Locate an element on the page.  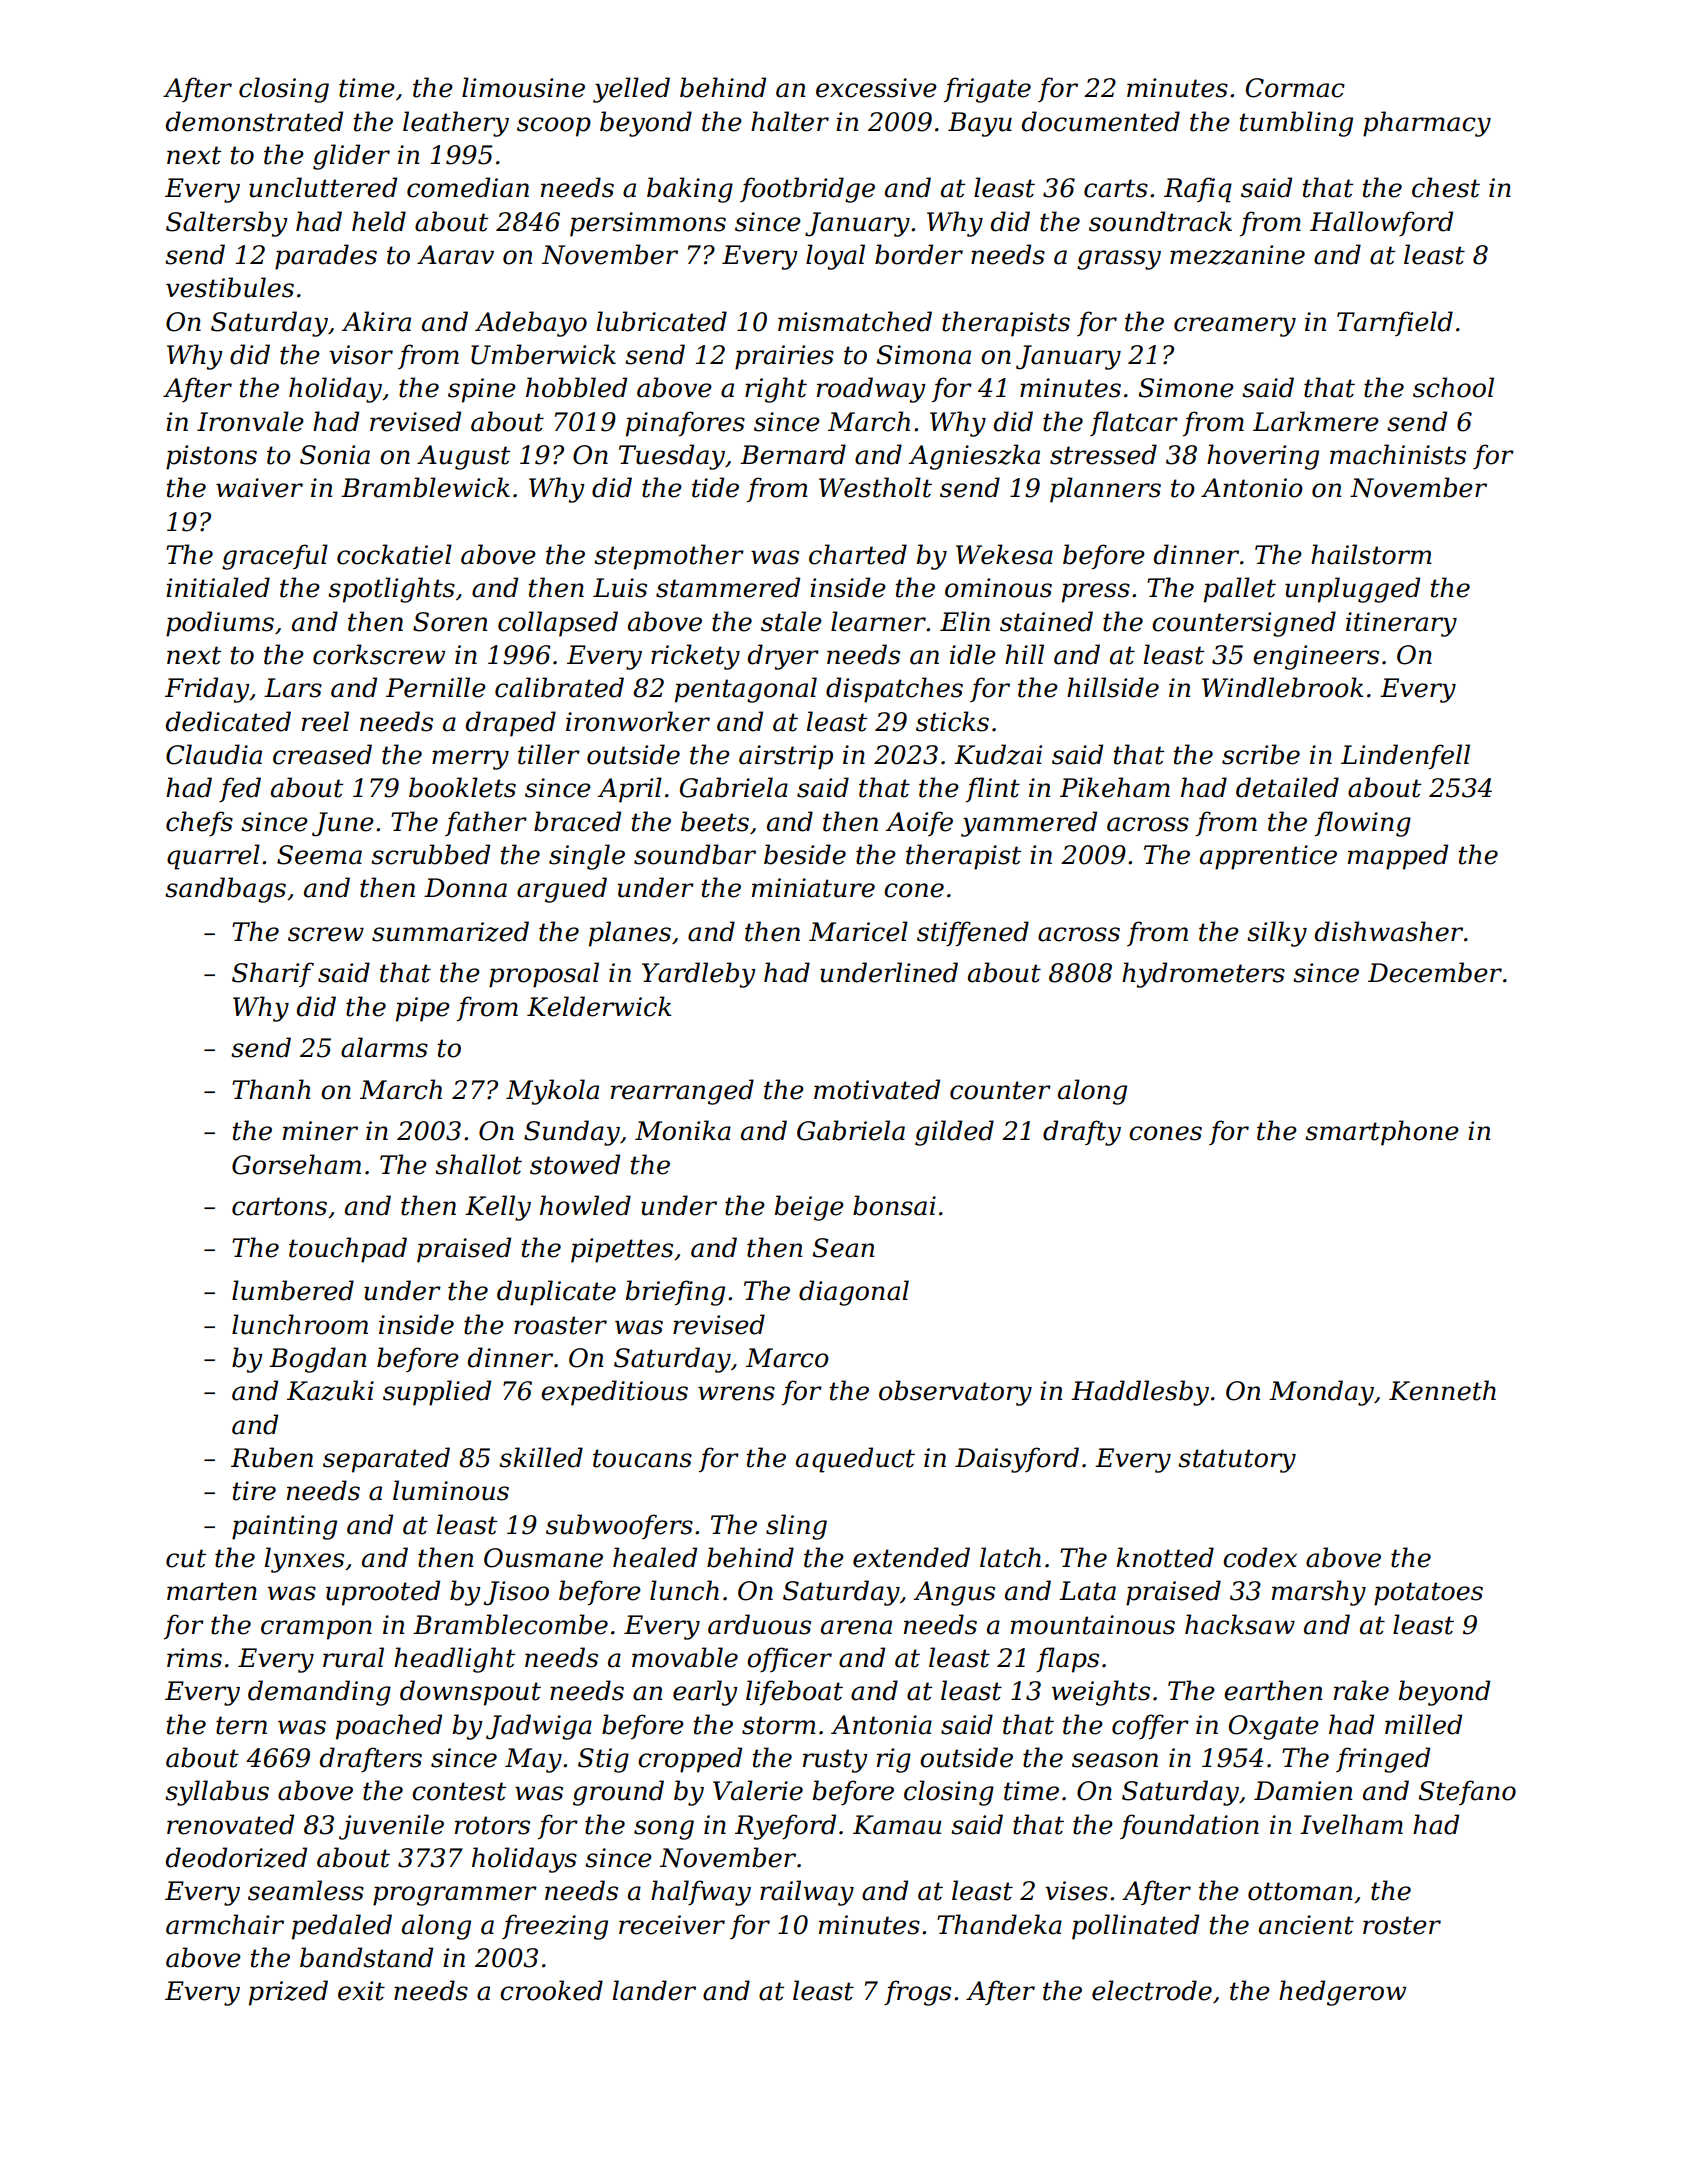
rickety is located at coordinates (695, 657).
